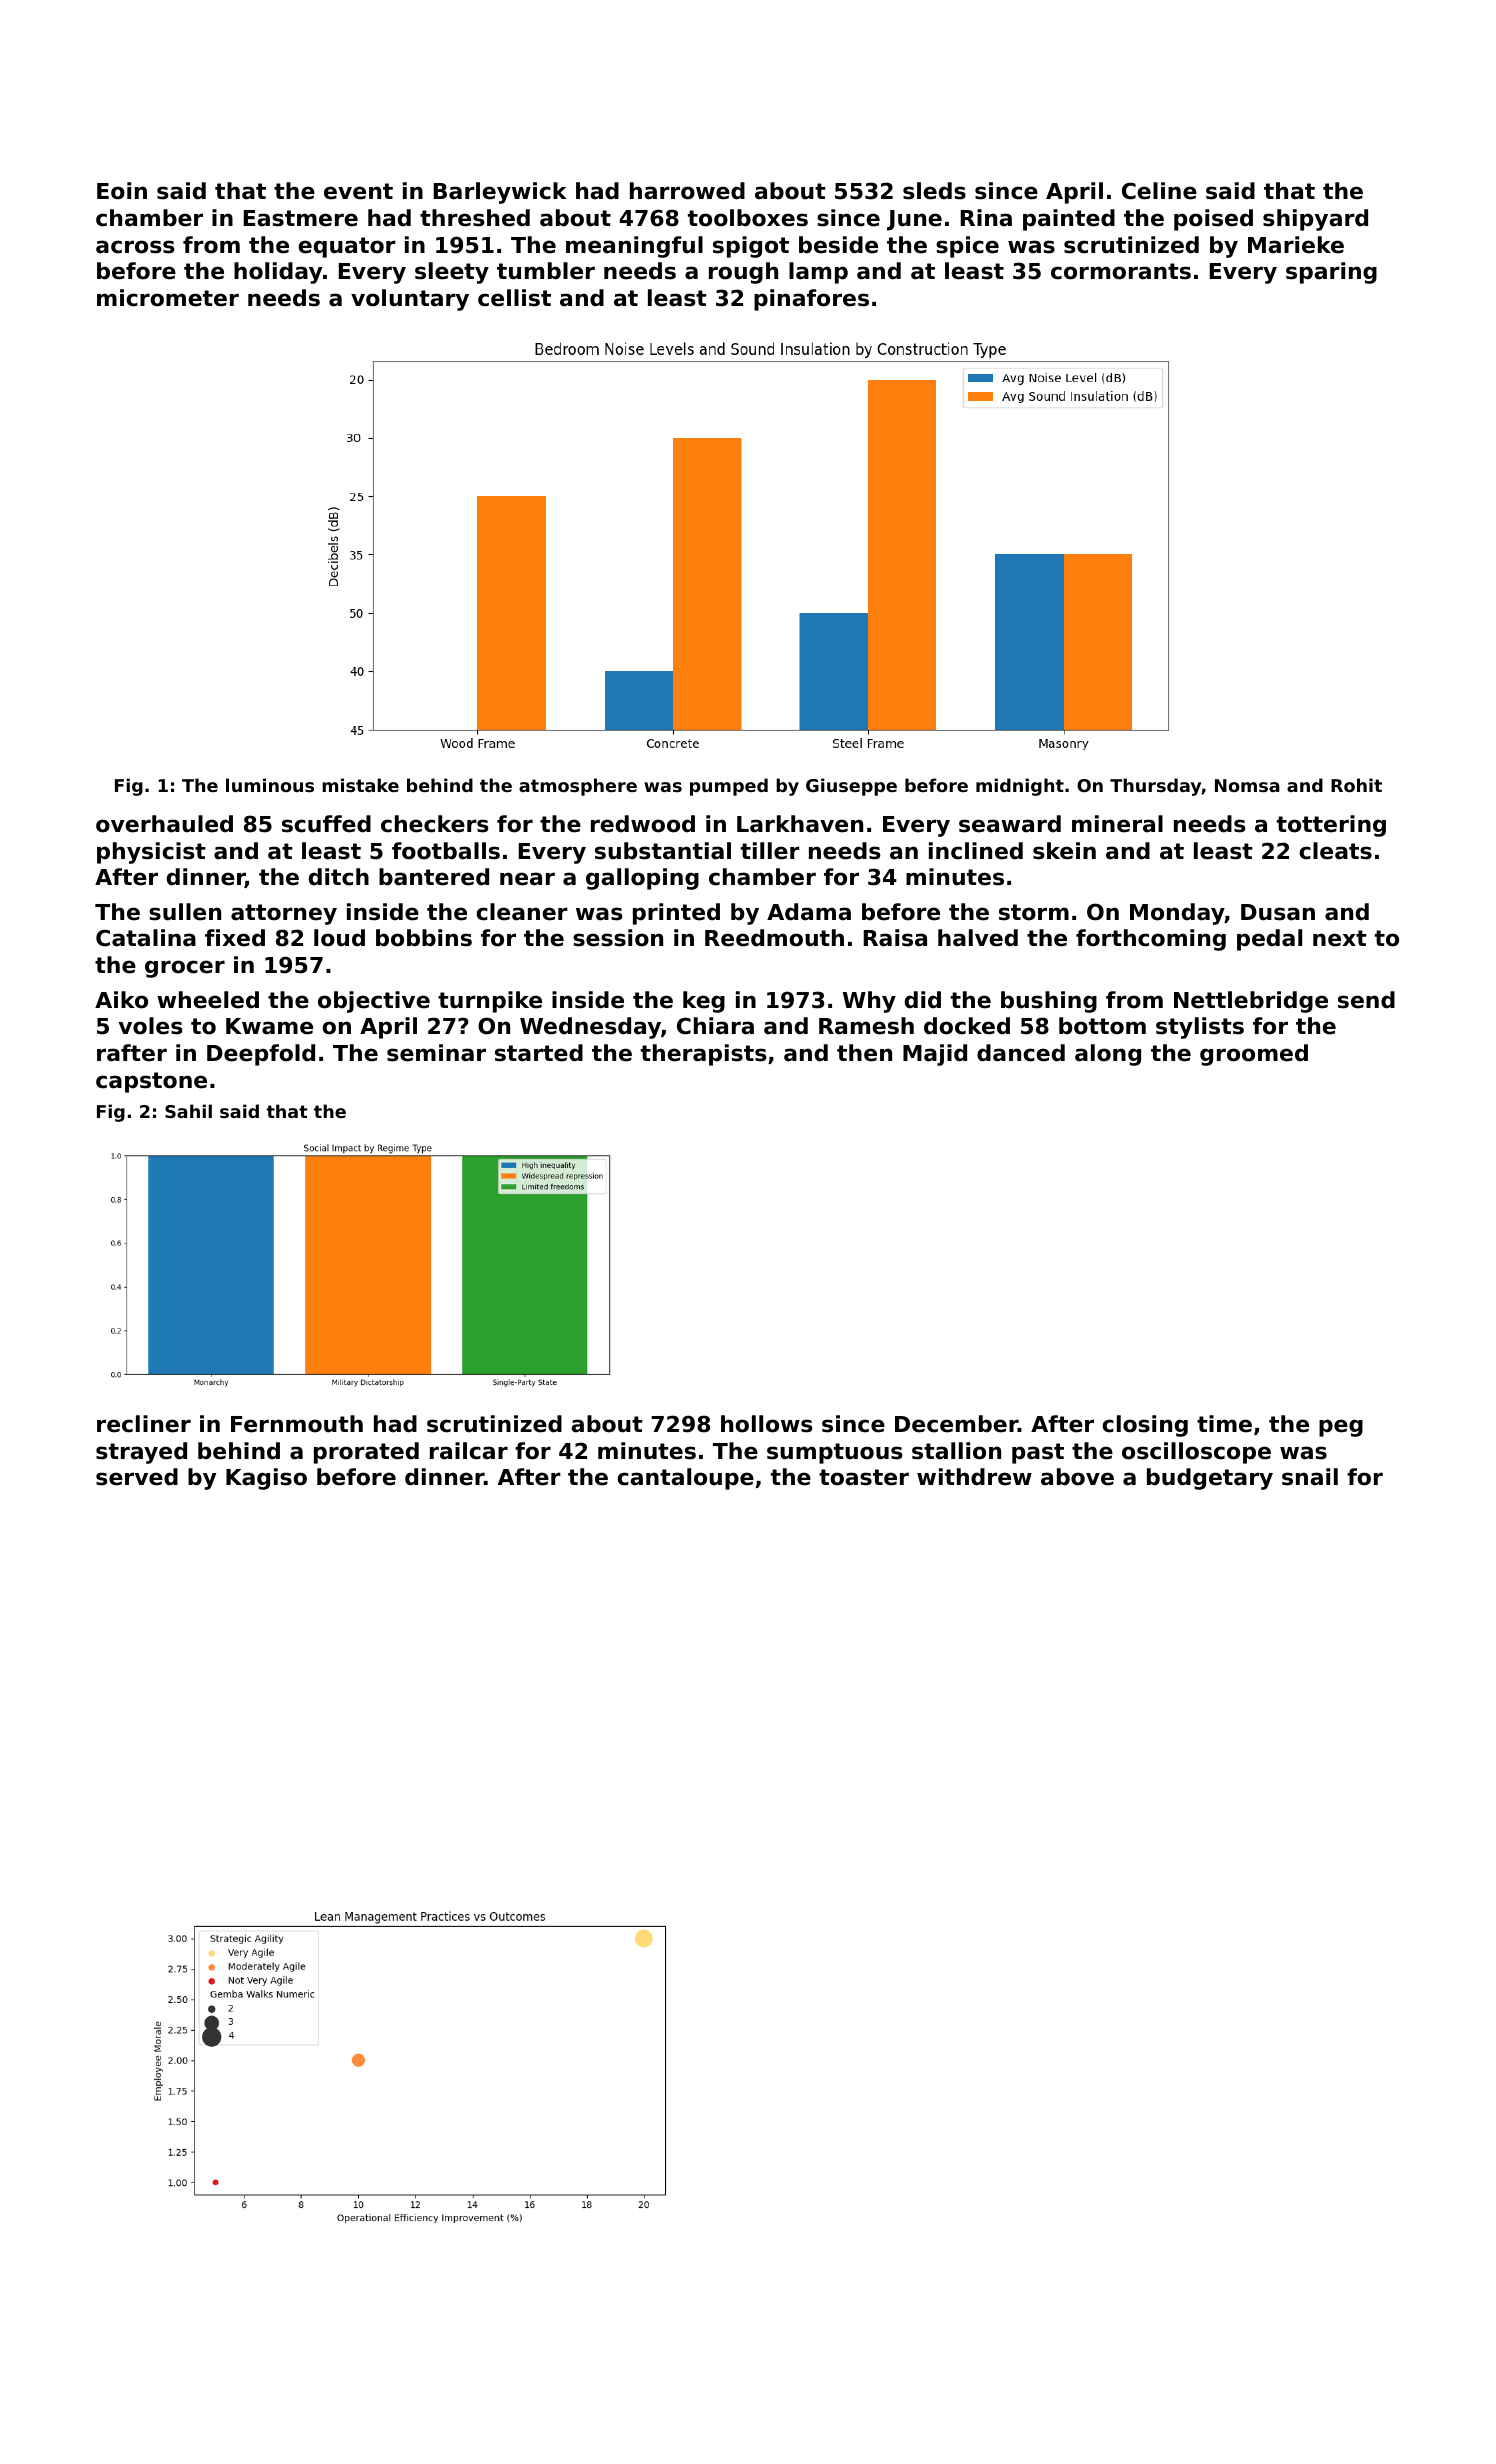 The height and width of the screenshot is (2464, 1496). I want to click on substantial, so click(663, 851).
